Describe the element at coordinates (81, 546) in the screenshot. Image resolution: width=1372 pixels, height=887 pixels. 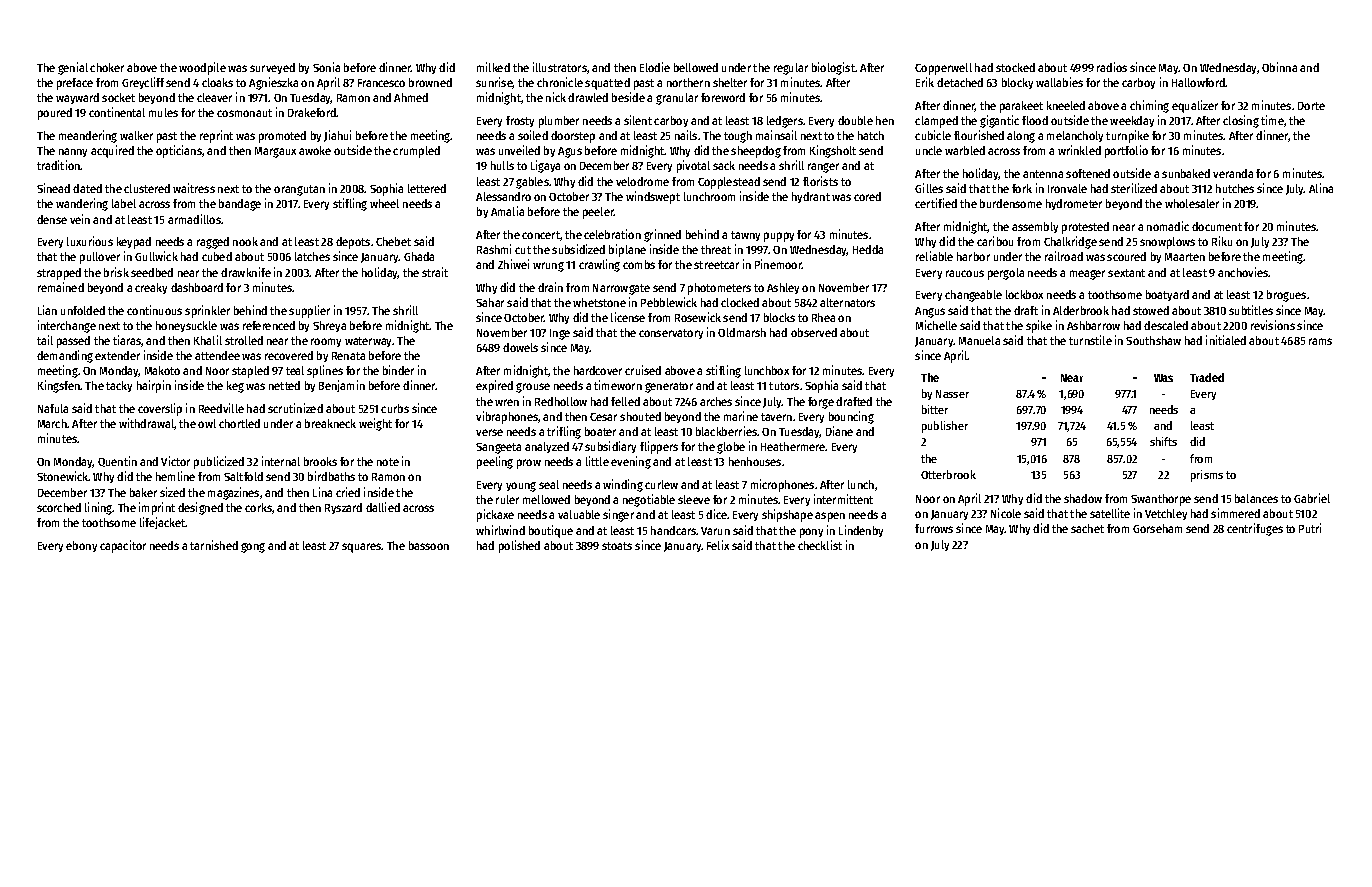
I see `ebony` at that location.
